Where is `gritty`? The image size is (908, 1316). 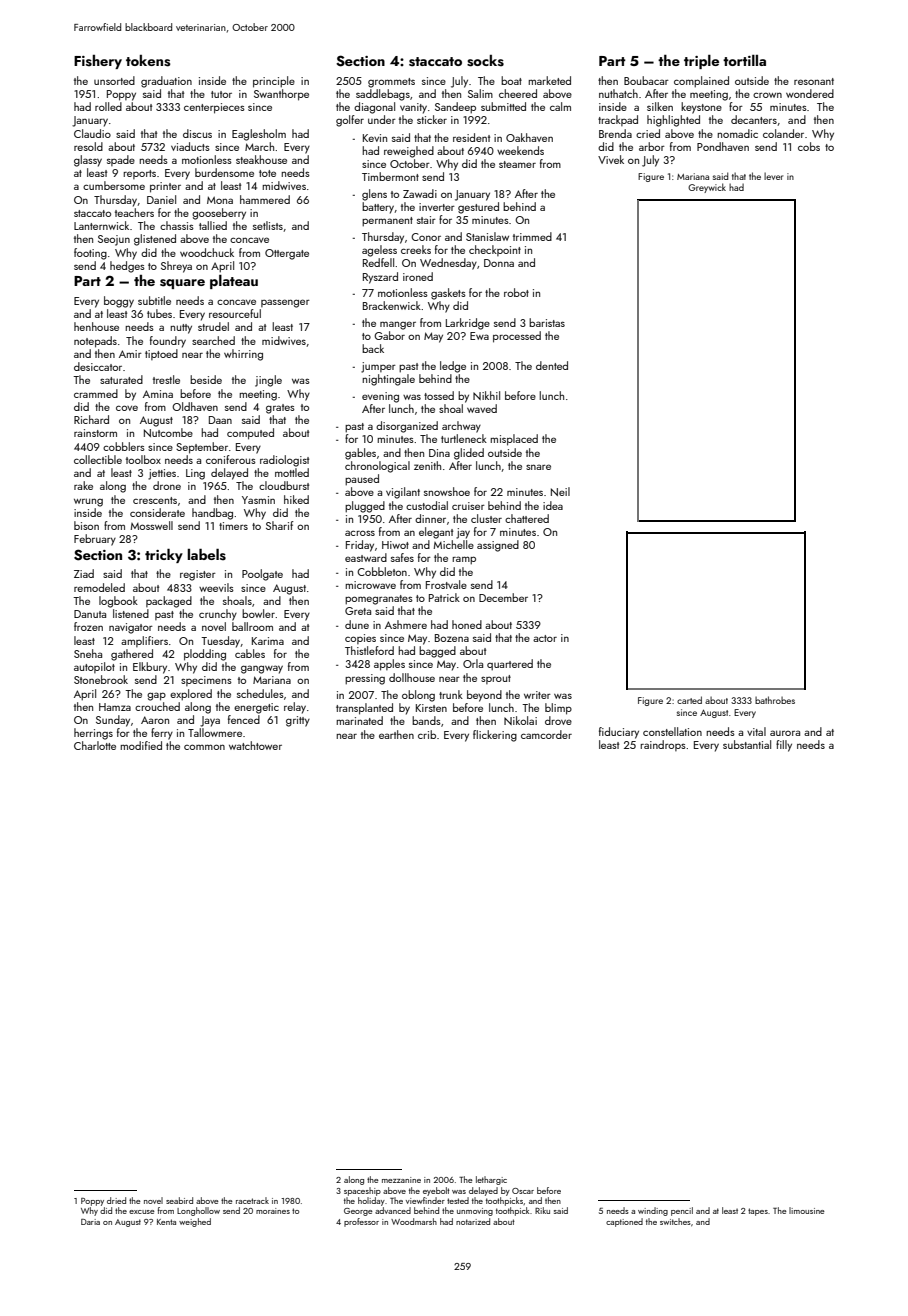
gritty is located at coordinates (298, 721).
